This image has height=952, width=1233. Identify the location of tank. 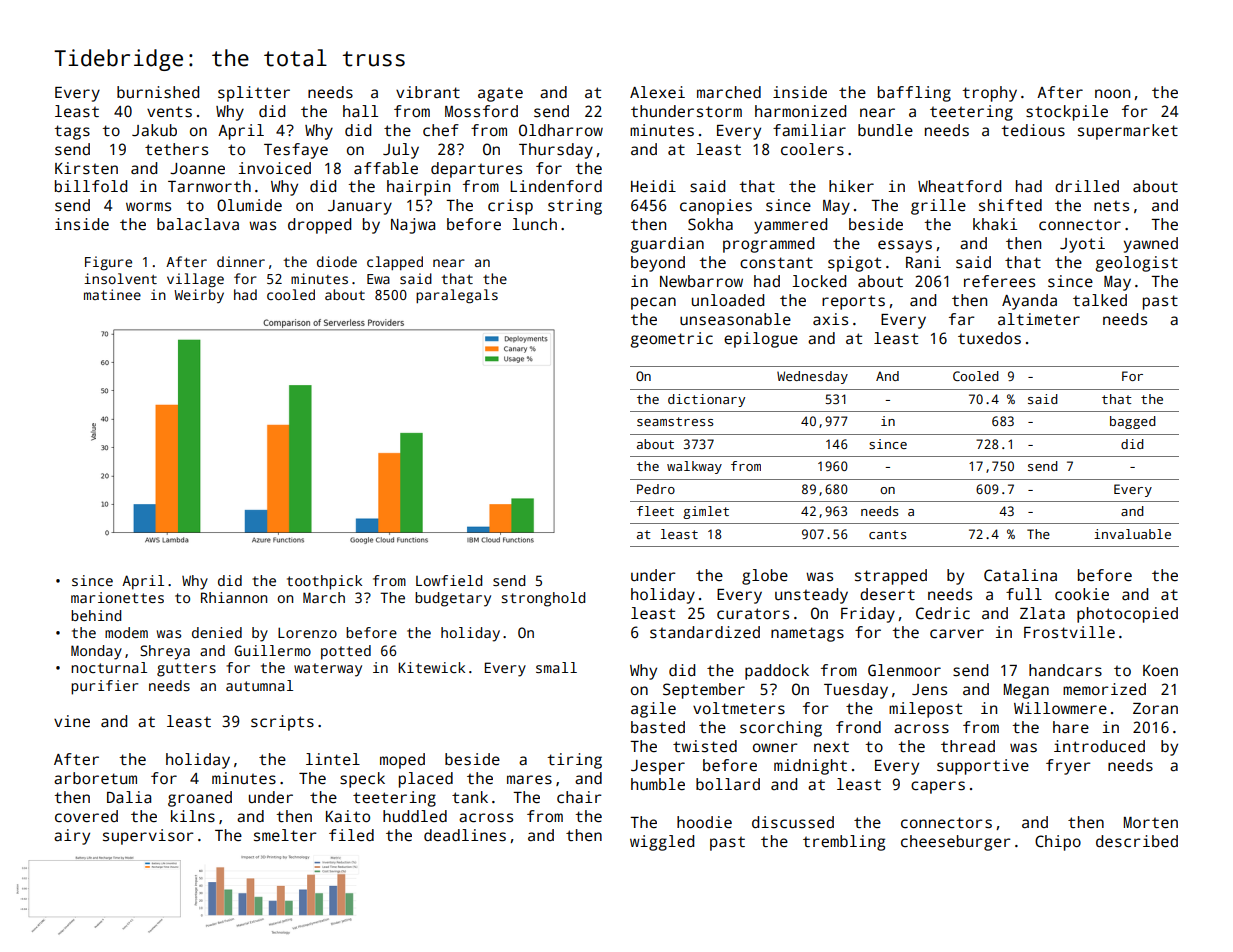
(470, 797).
